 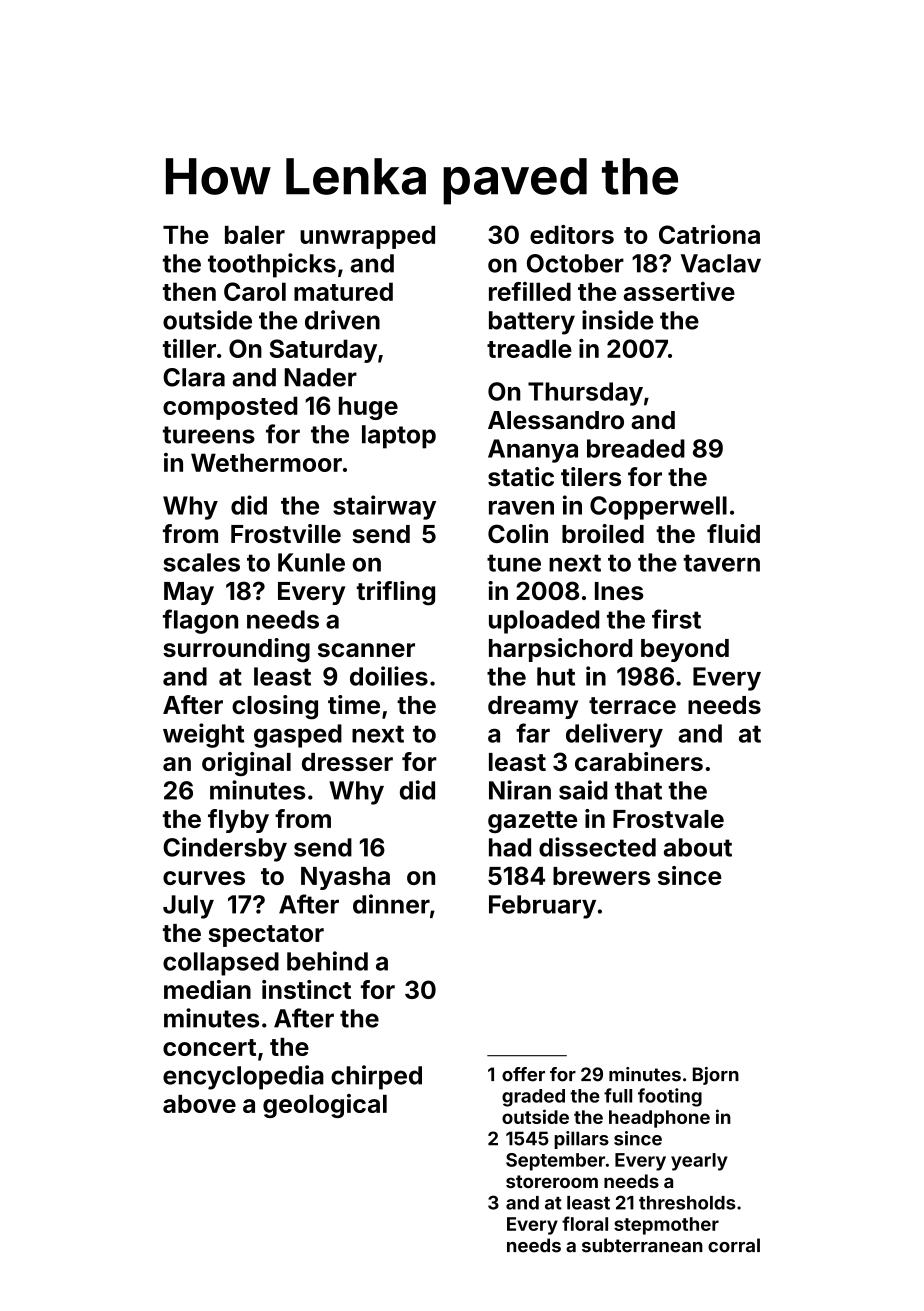 I want to click on Copperwell, so click(x=658, y=508).
